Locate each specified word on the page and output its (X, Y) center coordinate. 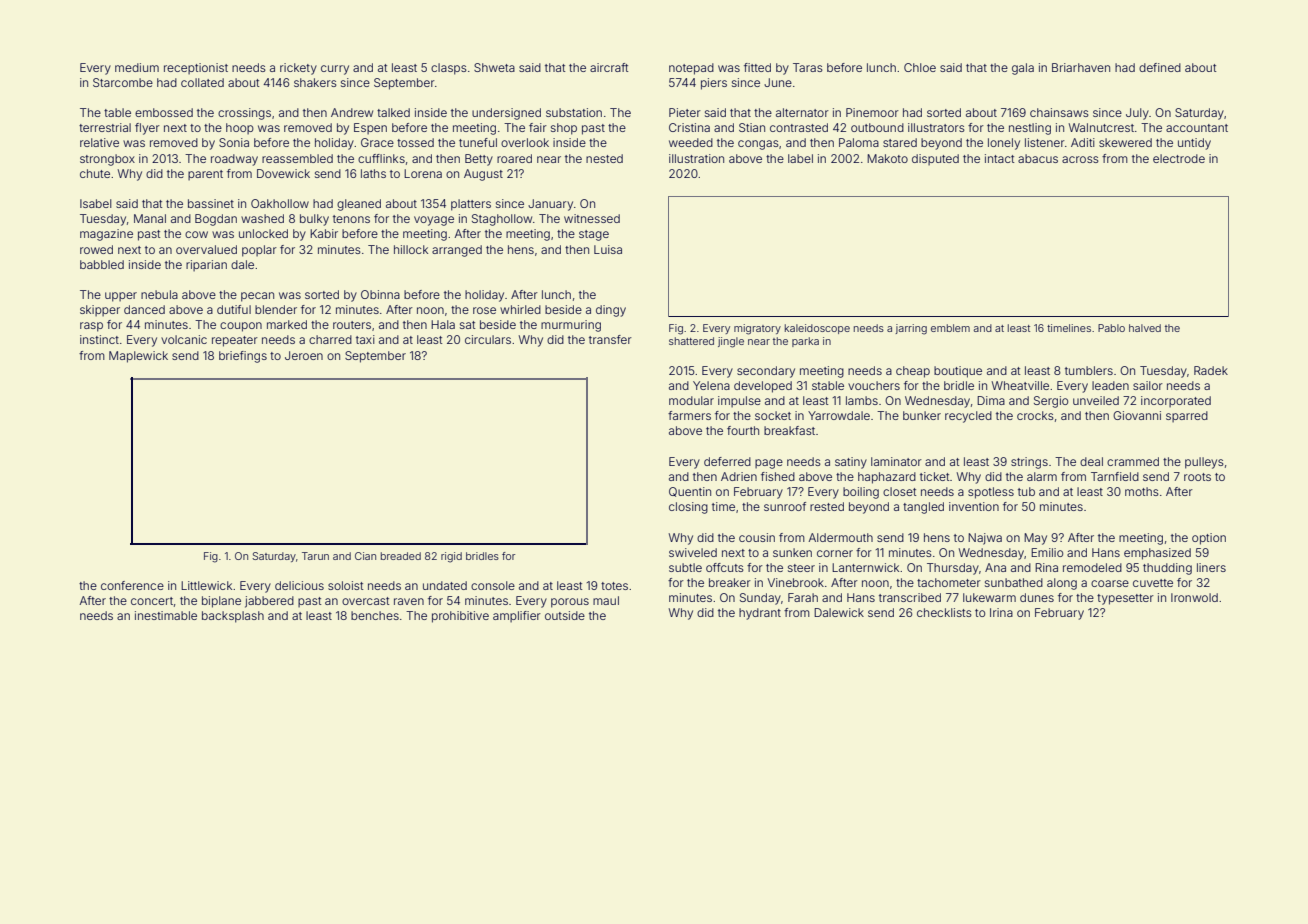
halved (1145, 328)
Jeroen (304, 355)
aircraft (609, 67)
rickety (298, 69)
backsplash (233, 617)
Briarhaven (1081, 67)
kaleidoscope (817, 329)
